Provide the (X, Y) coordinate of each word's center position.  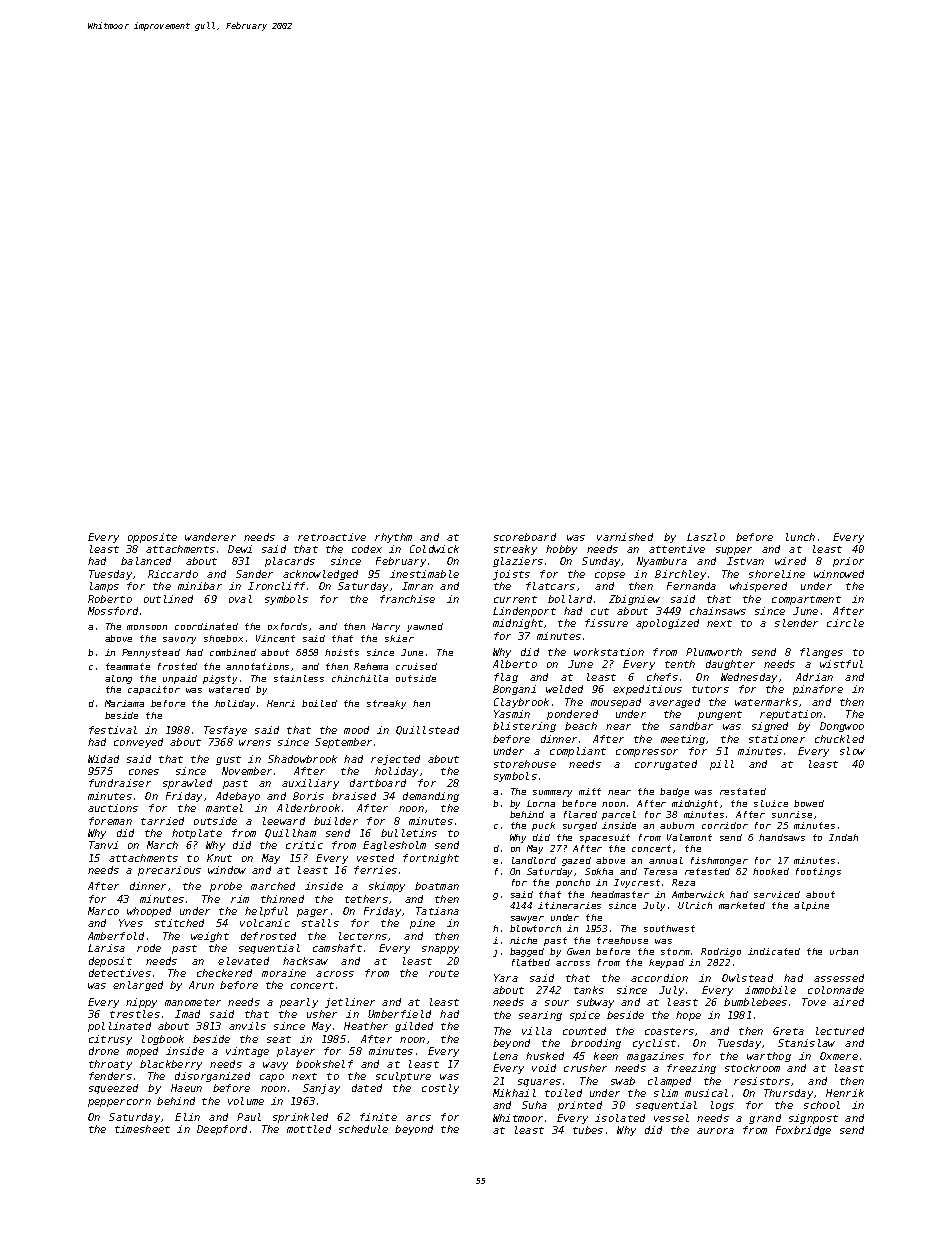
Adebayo (238, 797)
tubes (588, 1130)
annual (666, 860)
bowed (809, 803)
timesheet (142, 1129)
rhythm (393, 538)
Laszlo (706, 537)
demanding (431, 797)
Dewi (240, 549)
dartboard (378, 783)
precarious (169, 871)
